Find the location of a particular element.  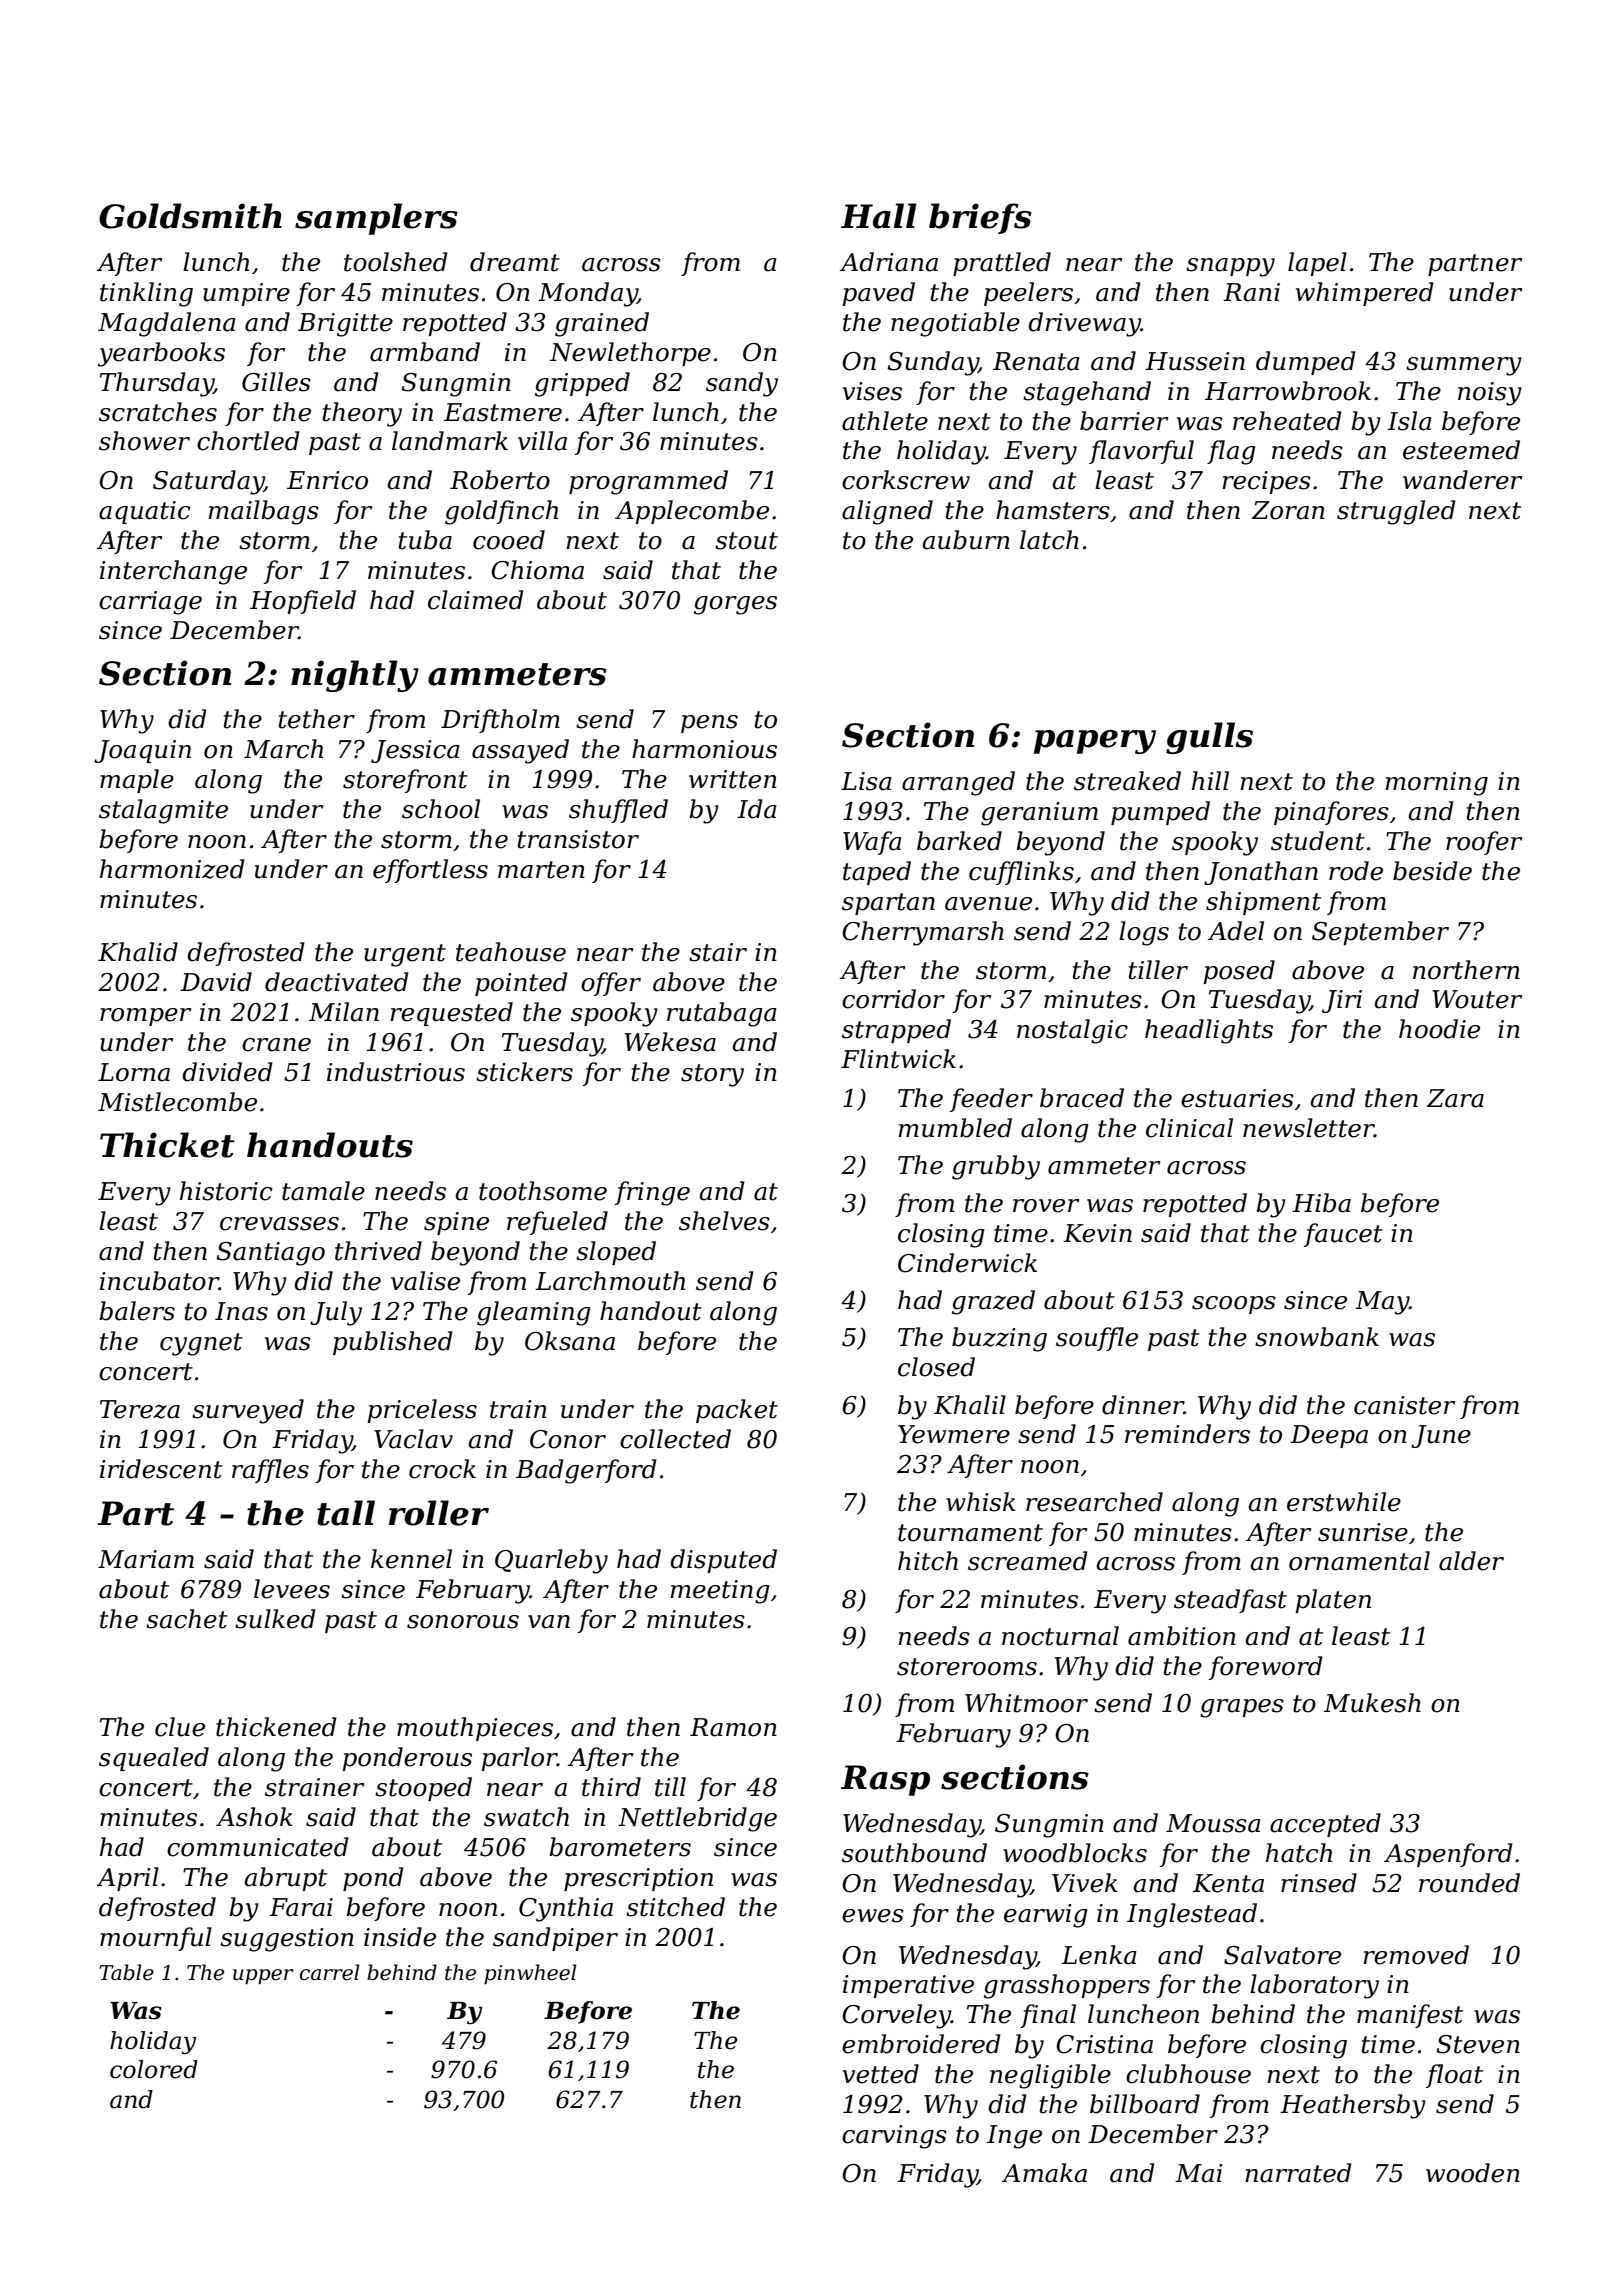

incubator is located at coordinates (159, 1281).
